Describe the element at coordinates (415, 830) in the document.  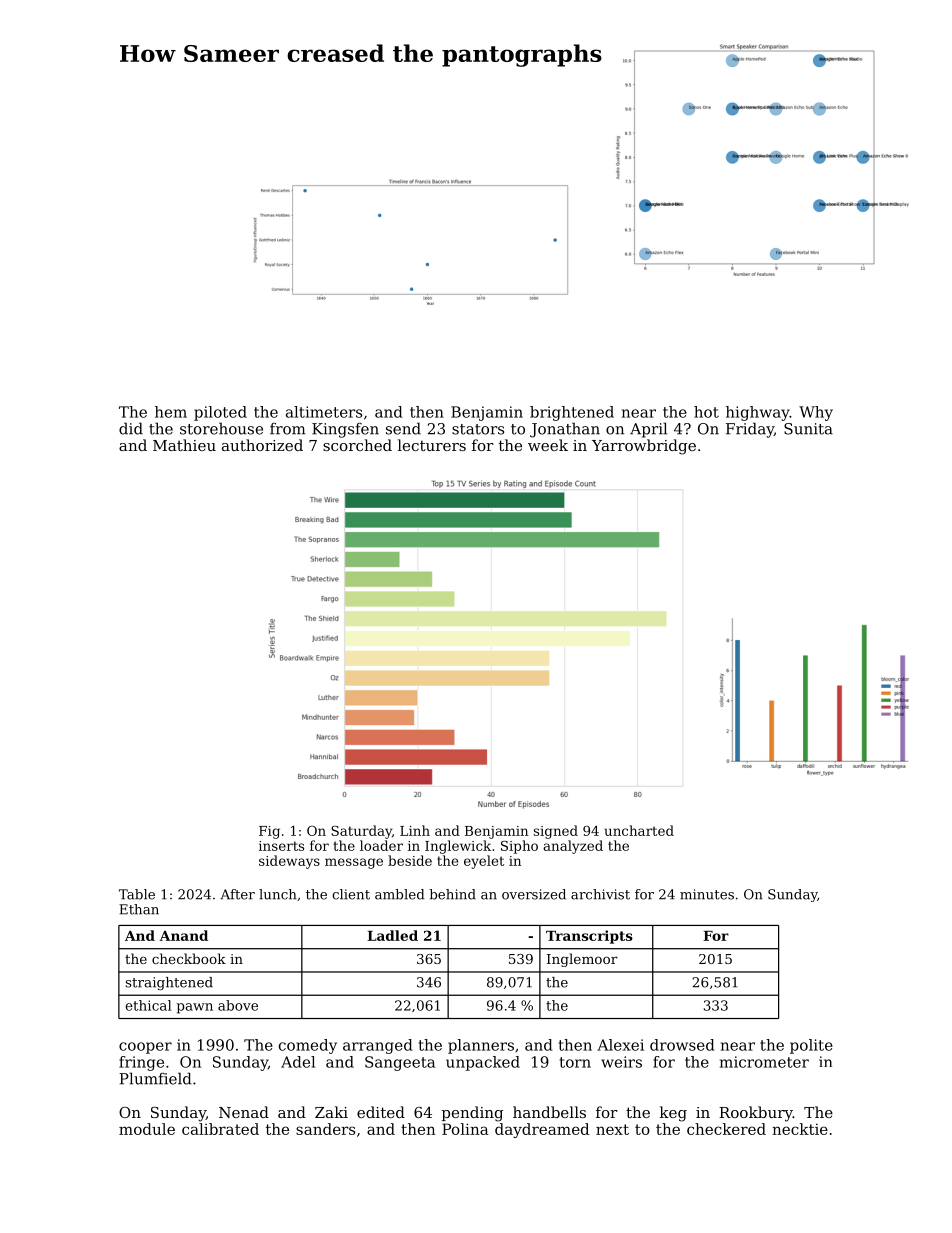
I see `Linh` at that location.
